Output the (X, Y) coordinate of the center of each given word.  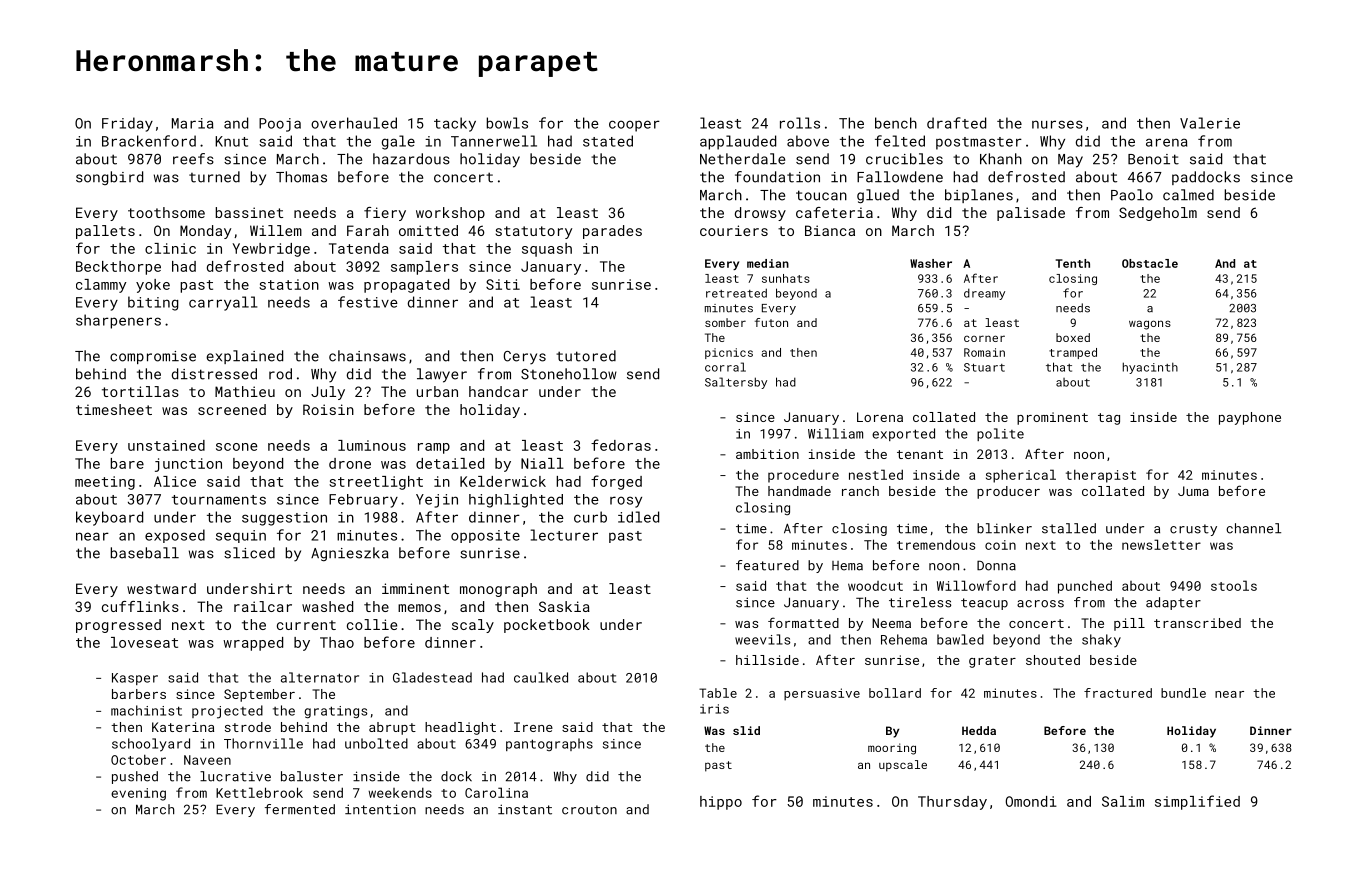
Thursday (952, 803)
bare (127, 463)
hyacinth (1150, 368)
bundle (1183, 693)
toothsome (166, 212)
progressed (118, 626)
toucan (821, 195)
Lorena (880, 417)
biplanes (979, 196)
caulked (541, 677)
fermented (300, 809)
